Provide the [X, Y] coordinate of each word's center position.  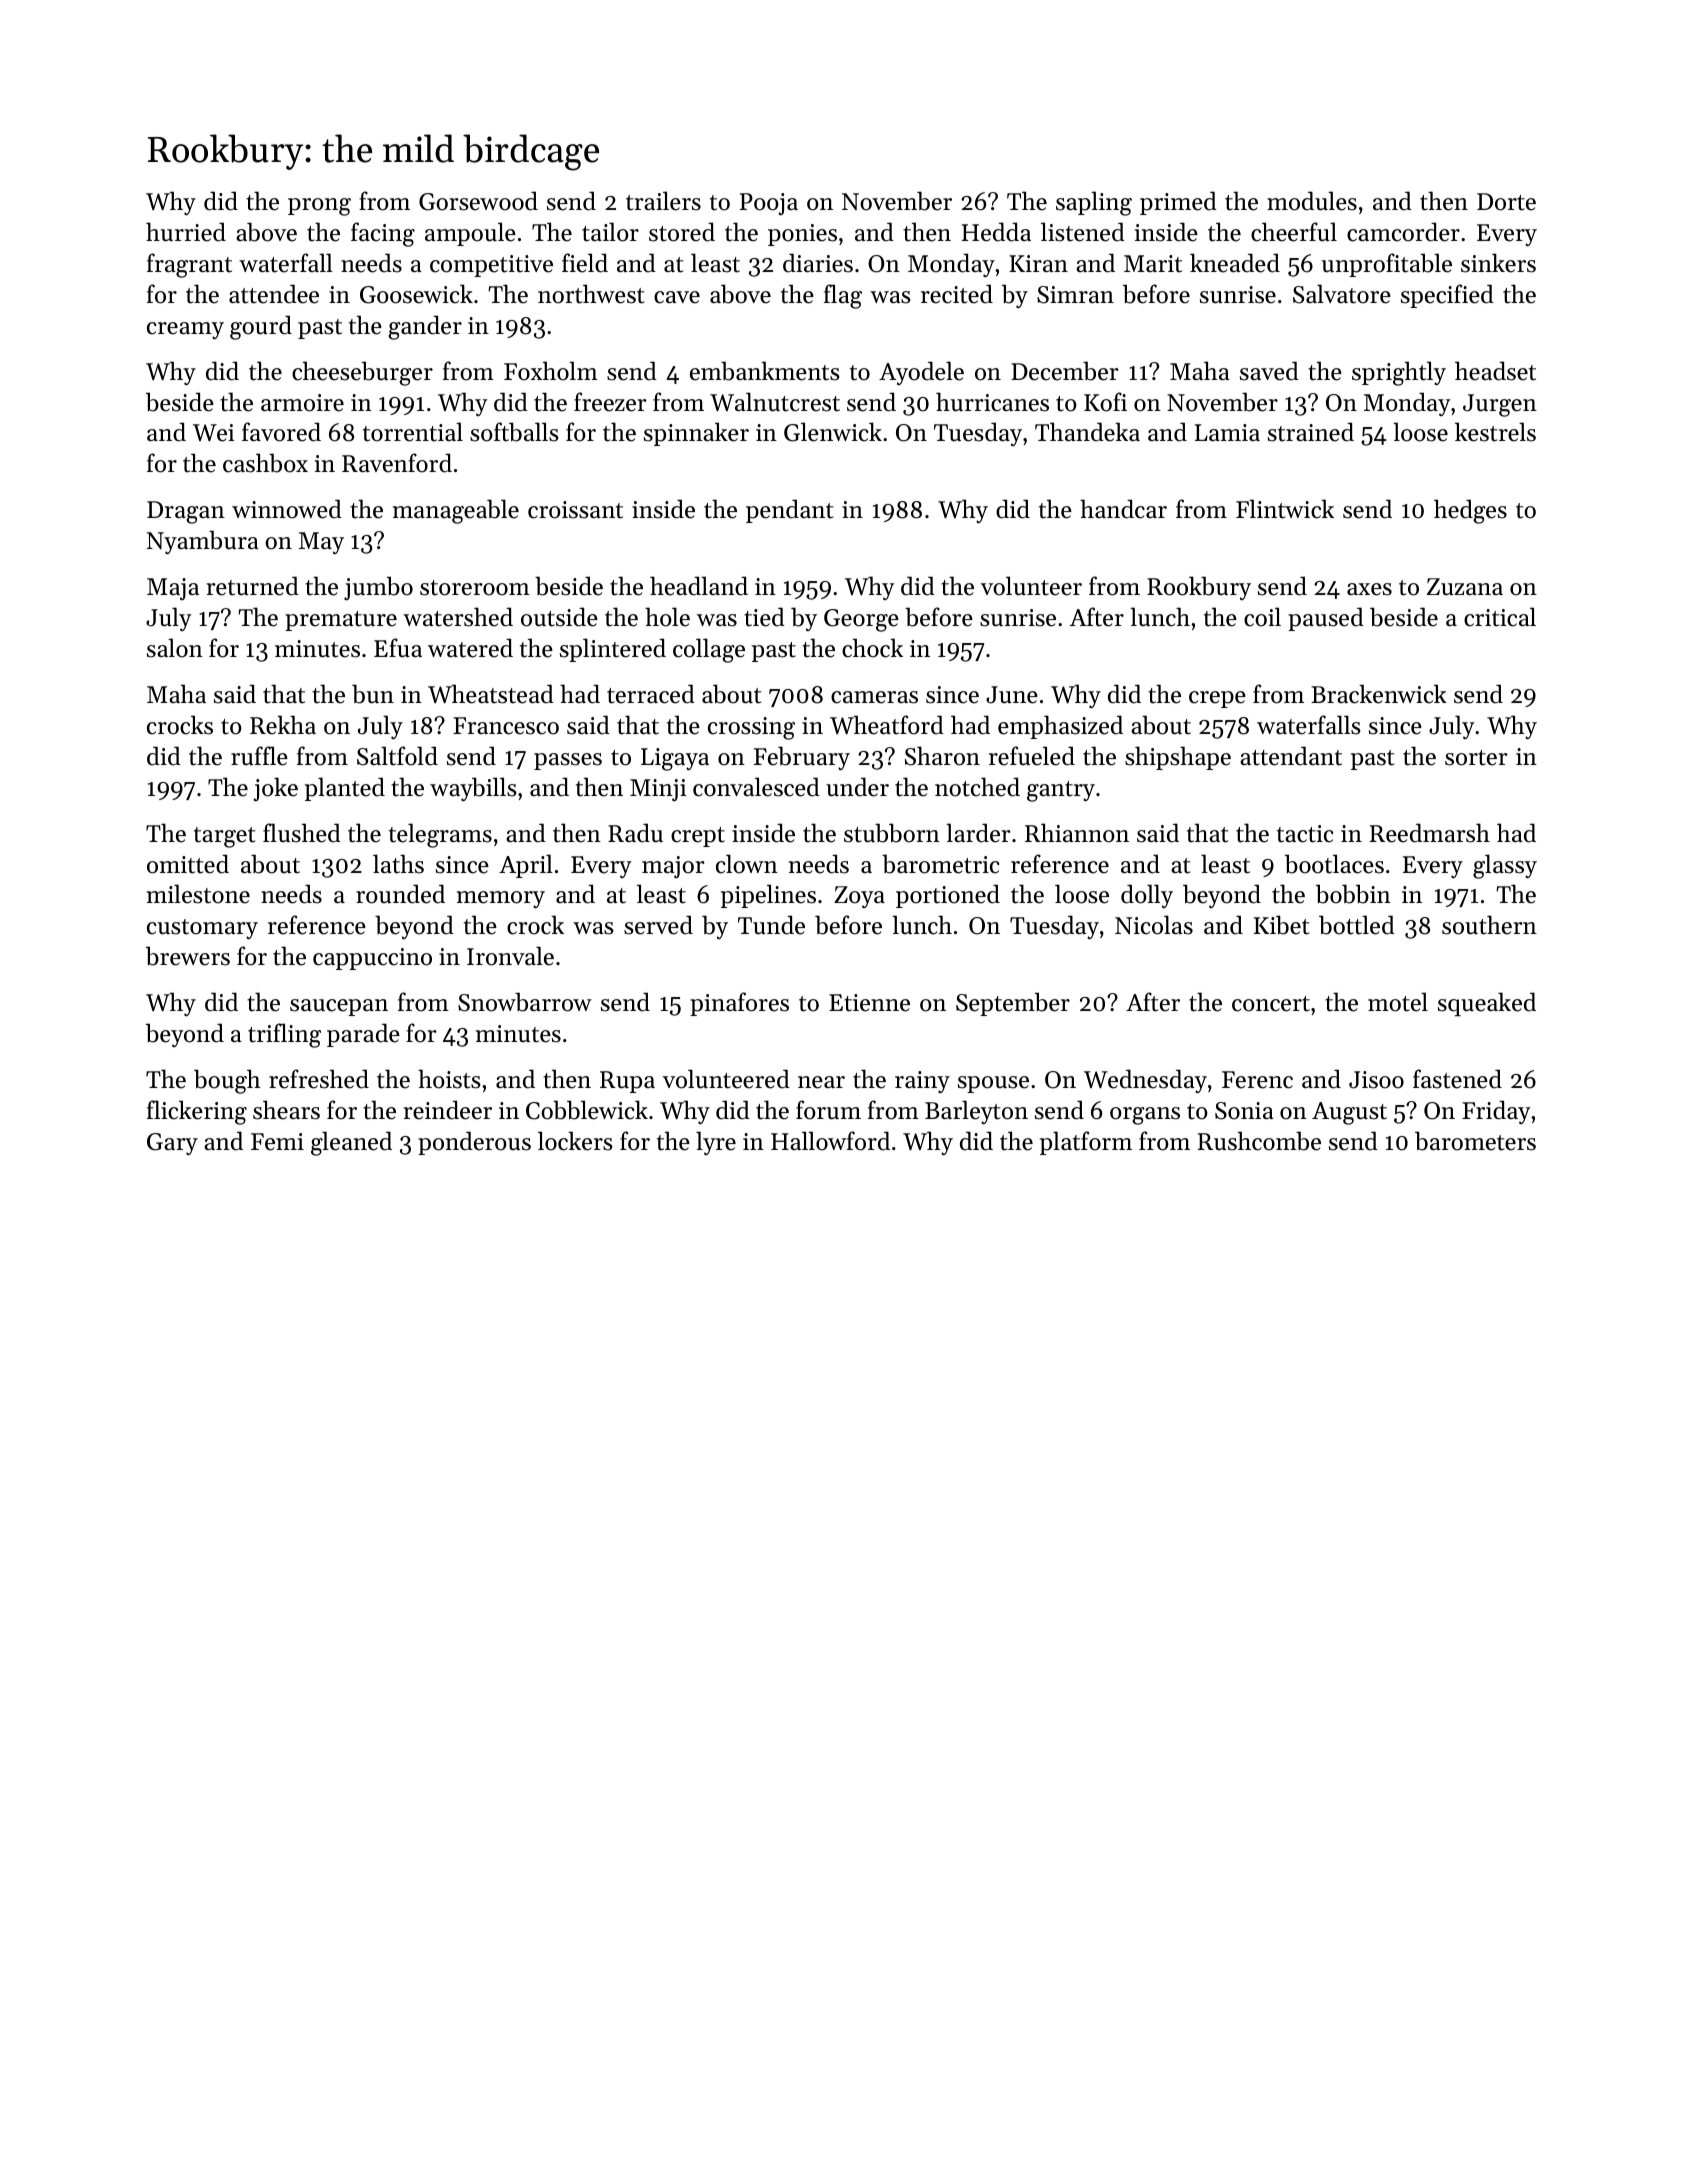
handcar [1123, 509]
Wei [213, 433]
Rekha [283, 725]
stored [682, 232]
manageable [456, 511]
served [658, 925]
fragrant [189, 265]
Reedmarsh [1429, 833]
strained [1311, 432]
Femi [277, 1142]
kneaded [1235, 263]
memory [501, 899]
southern [1489, 925]
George [861, 620]
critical [1500, 617]
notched [977, 787]
